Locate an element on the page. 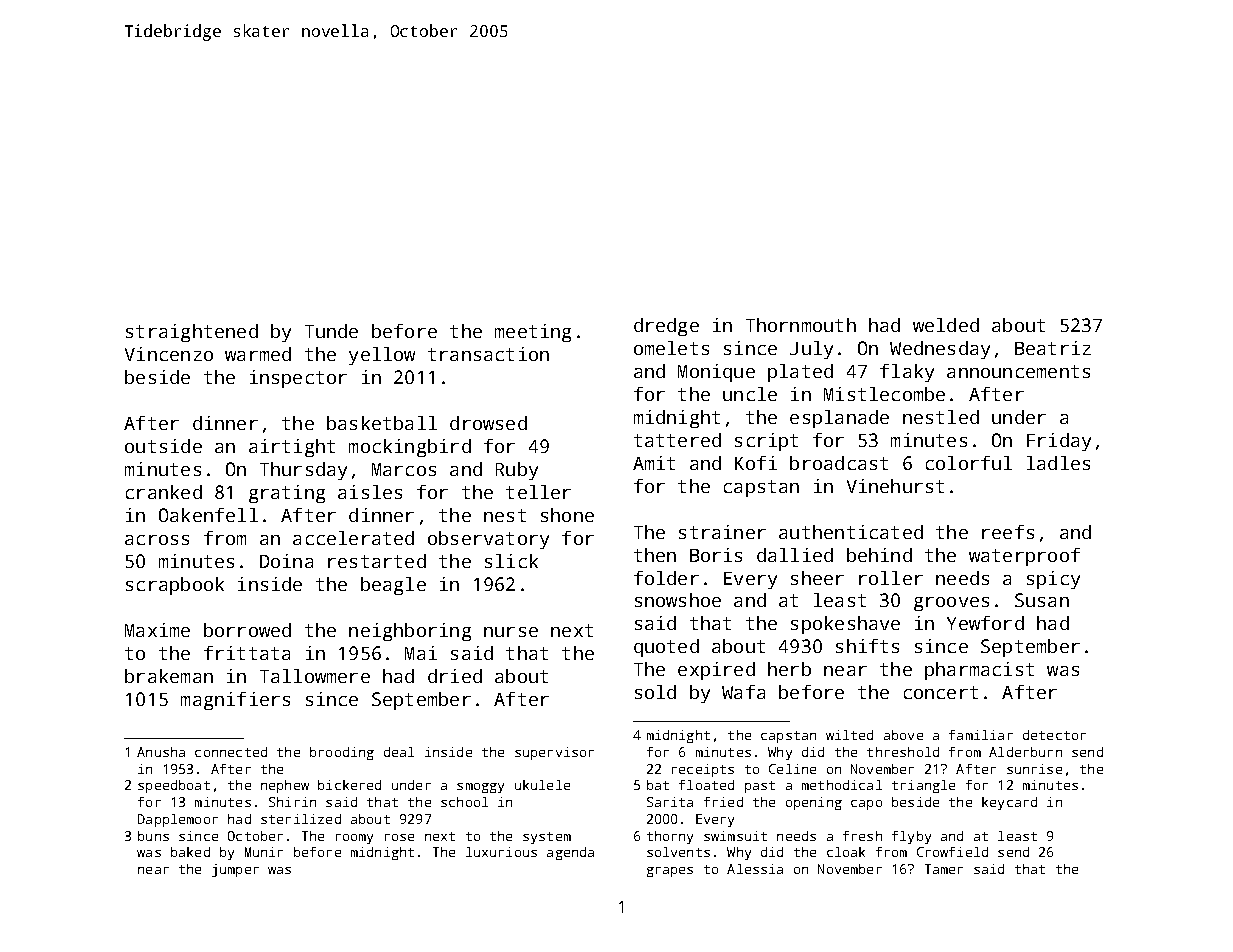  Friday is located at coordinates (1059, 442).
